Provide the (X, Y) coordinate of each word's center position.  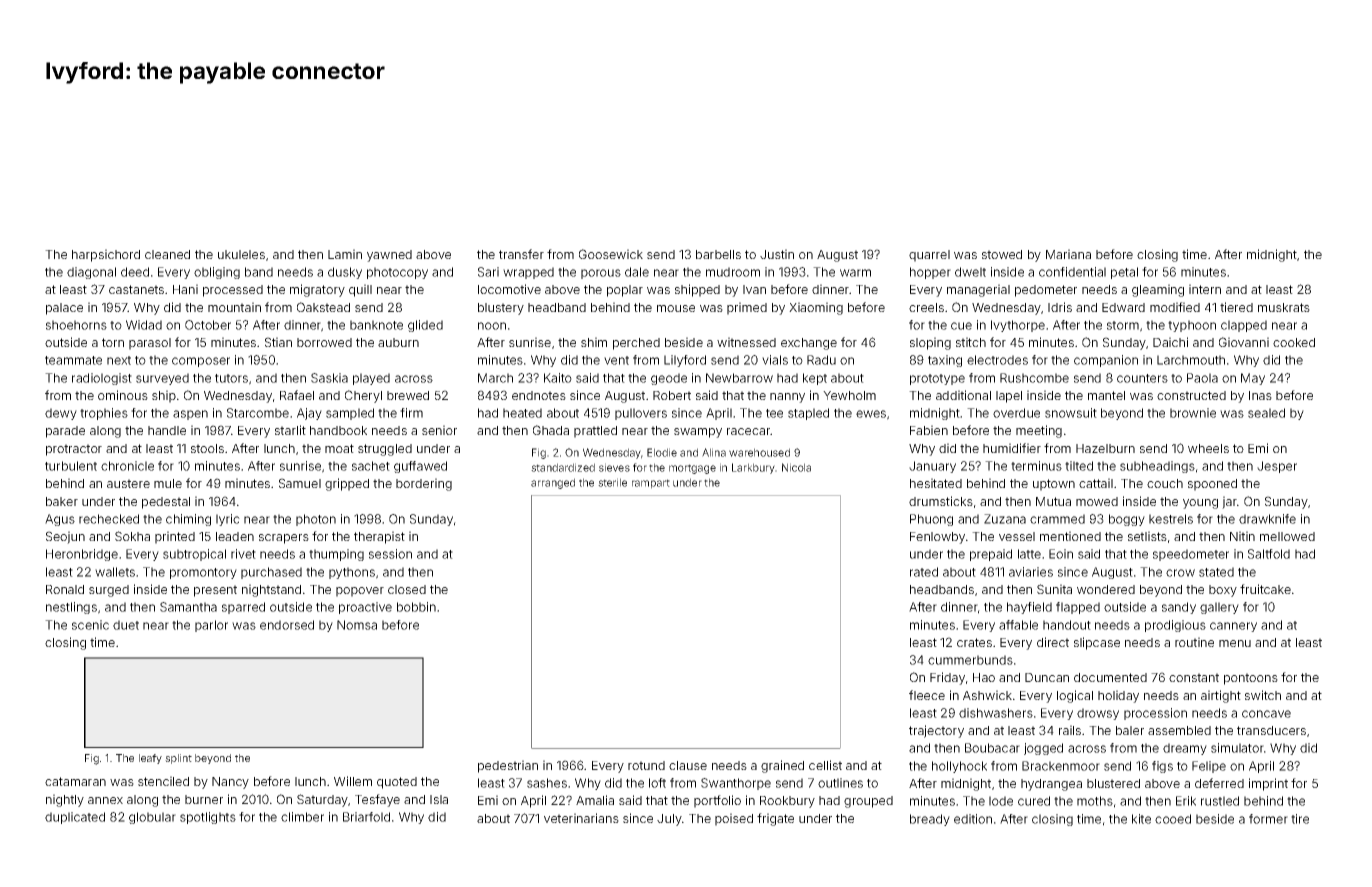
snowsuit (1071, 413)
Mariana (1068, 254)
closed (407, 589)
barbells (718, 254)
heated (522, 413)
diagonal (91, 273)
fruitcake (1265, 589)
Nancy (230, 783)
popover (360, 592)
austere (128, 483)
